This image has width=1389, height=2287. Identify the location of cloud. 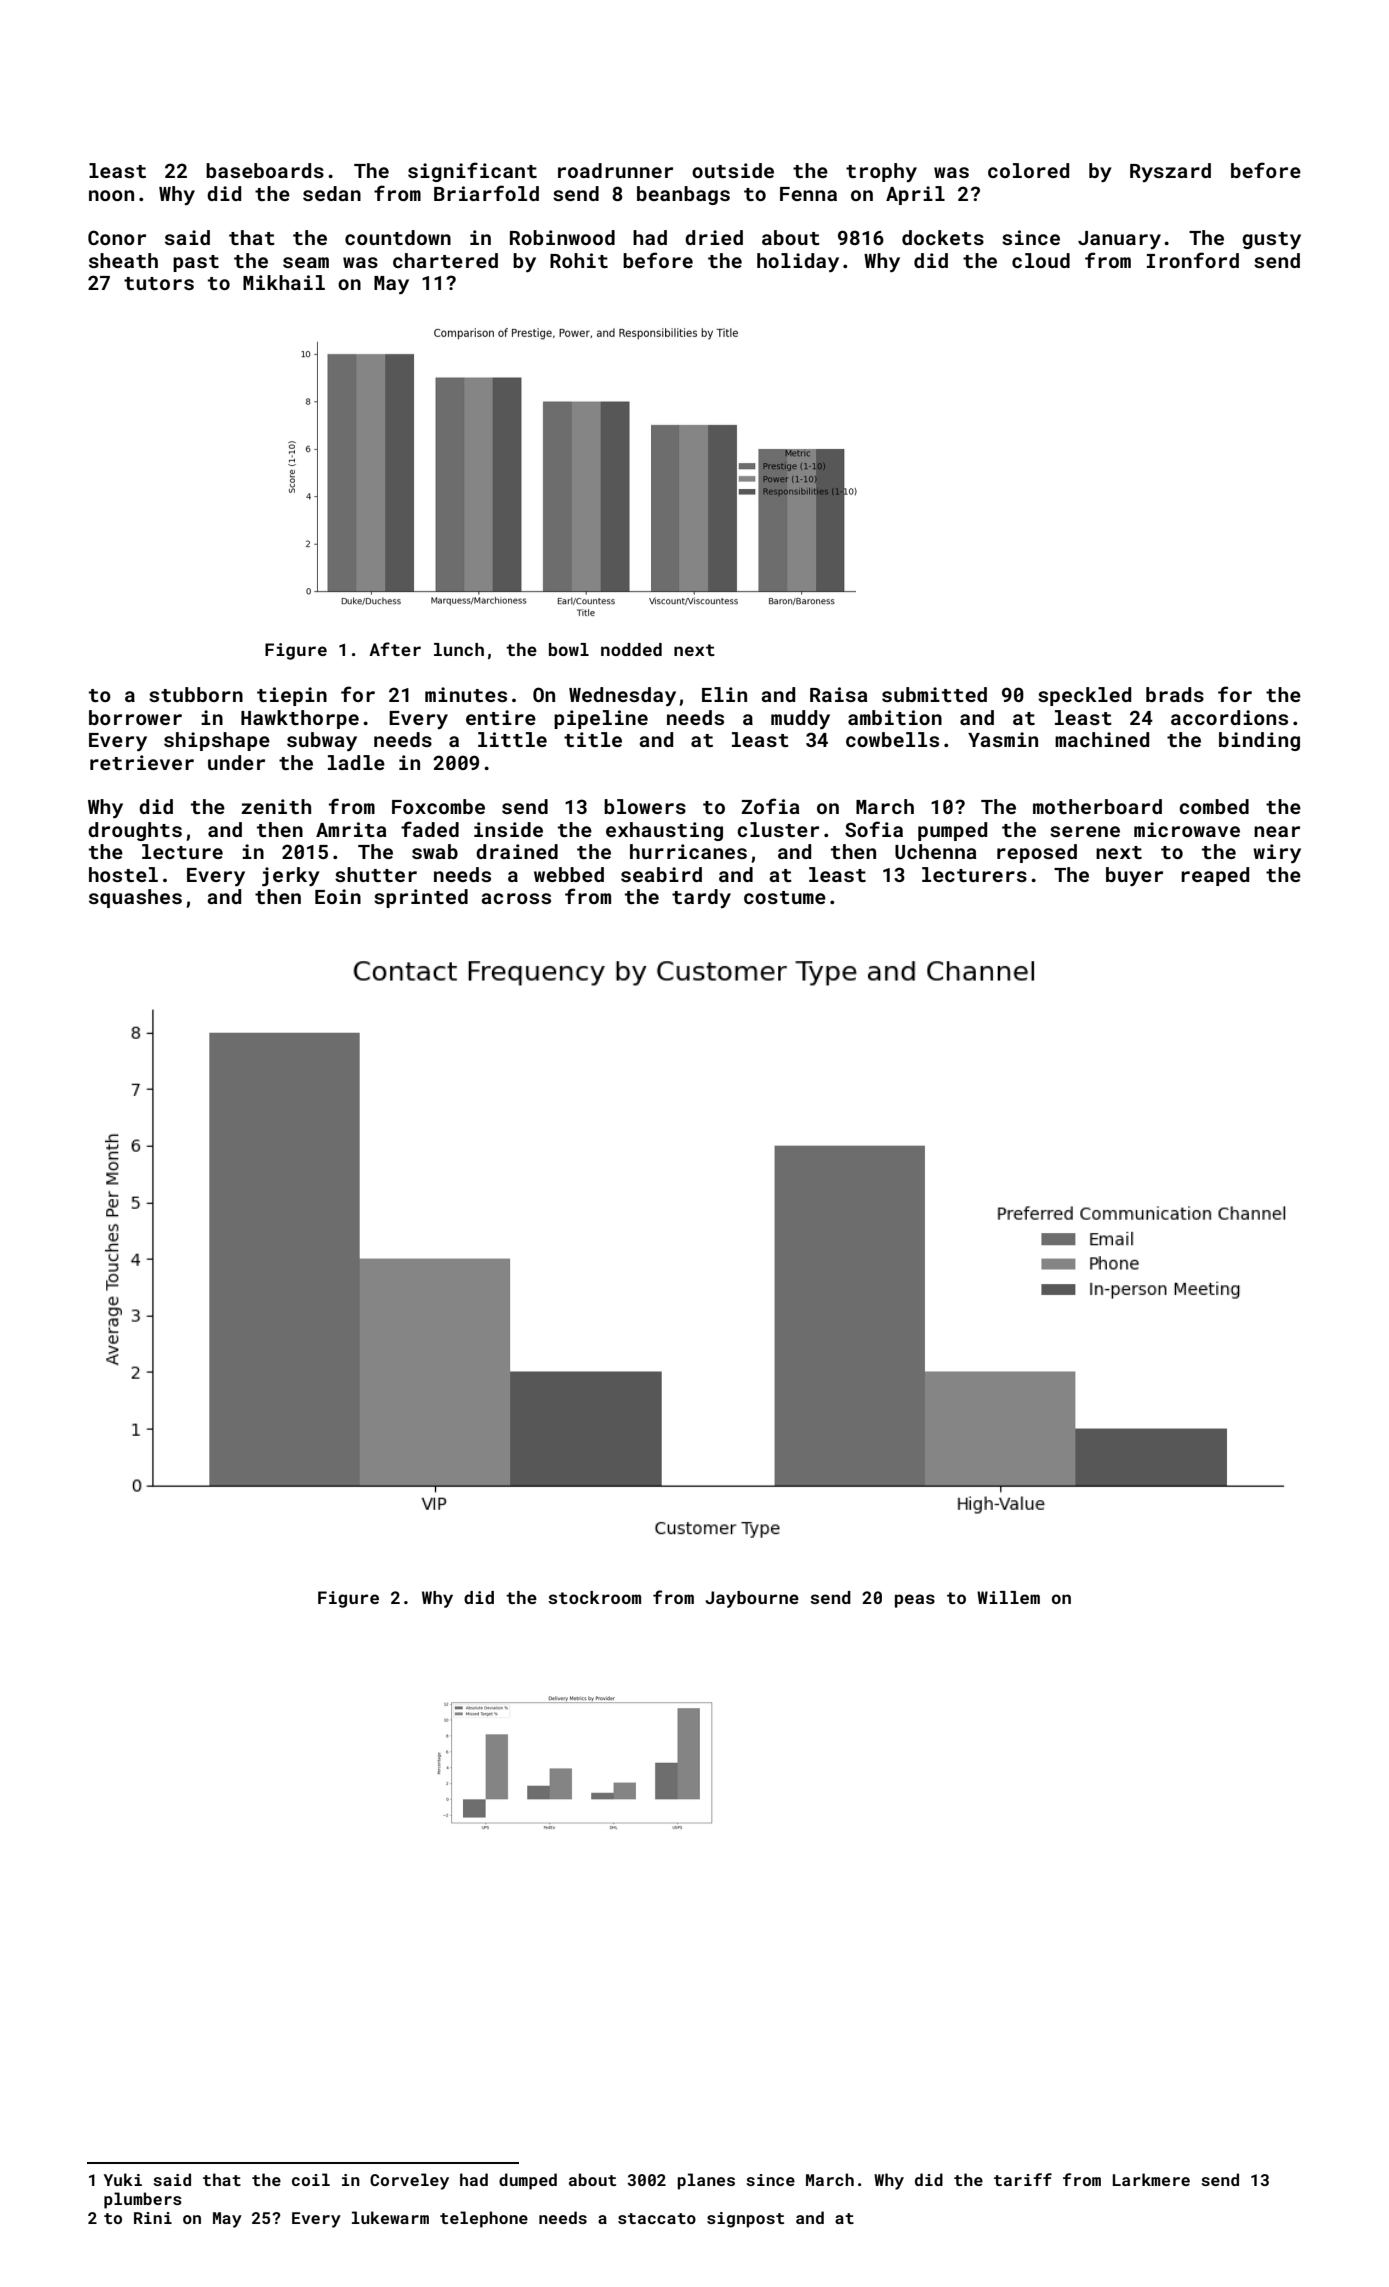
(1041, 260).
